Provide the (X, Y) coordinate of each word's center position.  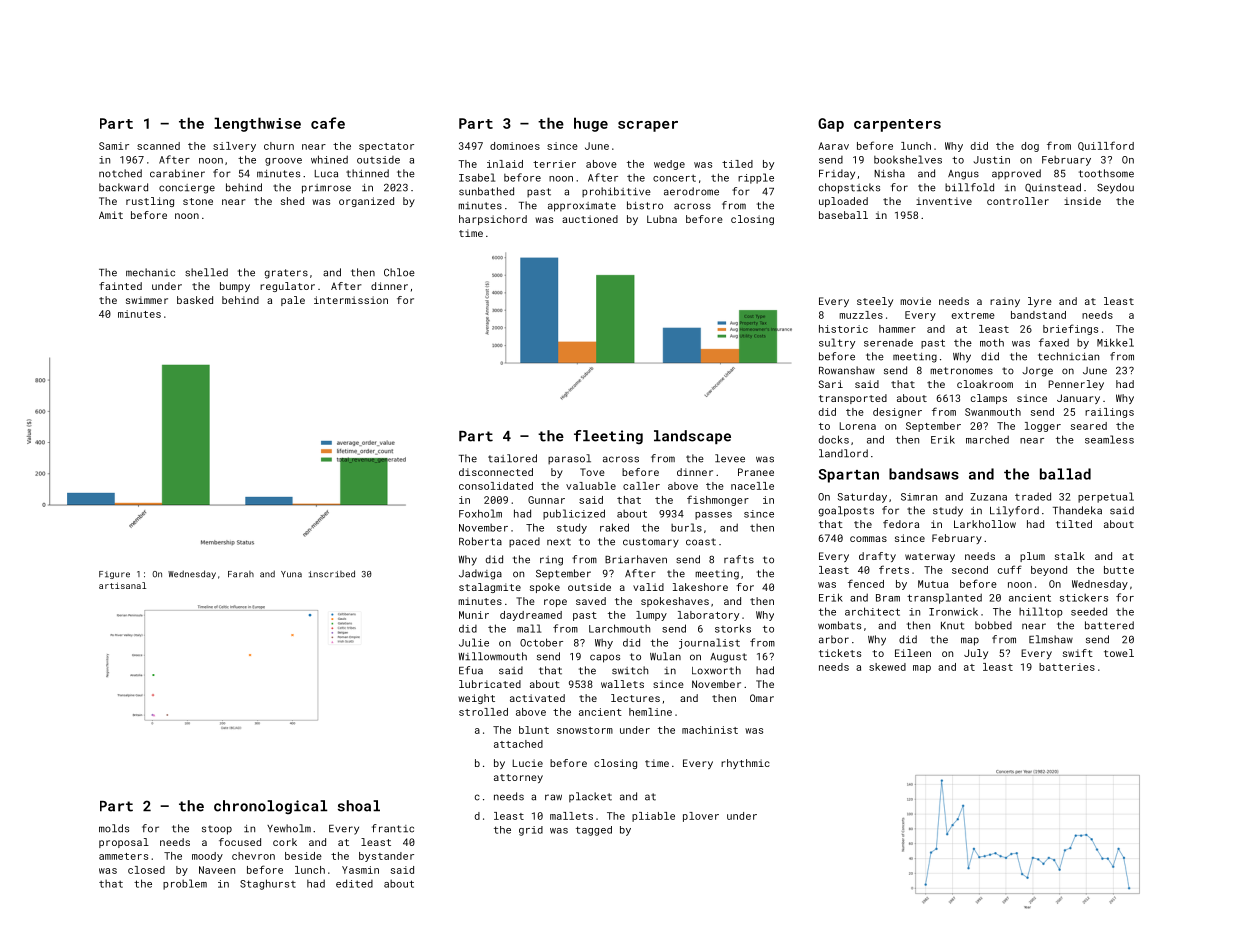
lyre (1040, 302)
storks (733, 628)
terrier (554, 164)
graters (286, 274)
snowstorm (585, 730)
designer (897, 413)
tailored (512, 458)
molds (114, 828)
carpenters (897, 125)
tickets (840, 653)
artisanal (122, 585)
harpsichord (493, 220)
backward (123, 187)
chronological (270, 807)
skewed (887, 667)
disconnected (496, 472)
